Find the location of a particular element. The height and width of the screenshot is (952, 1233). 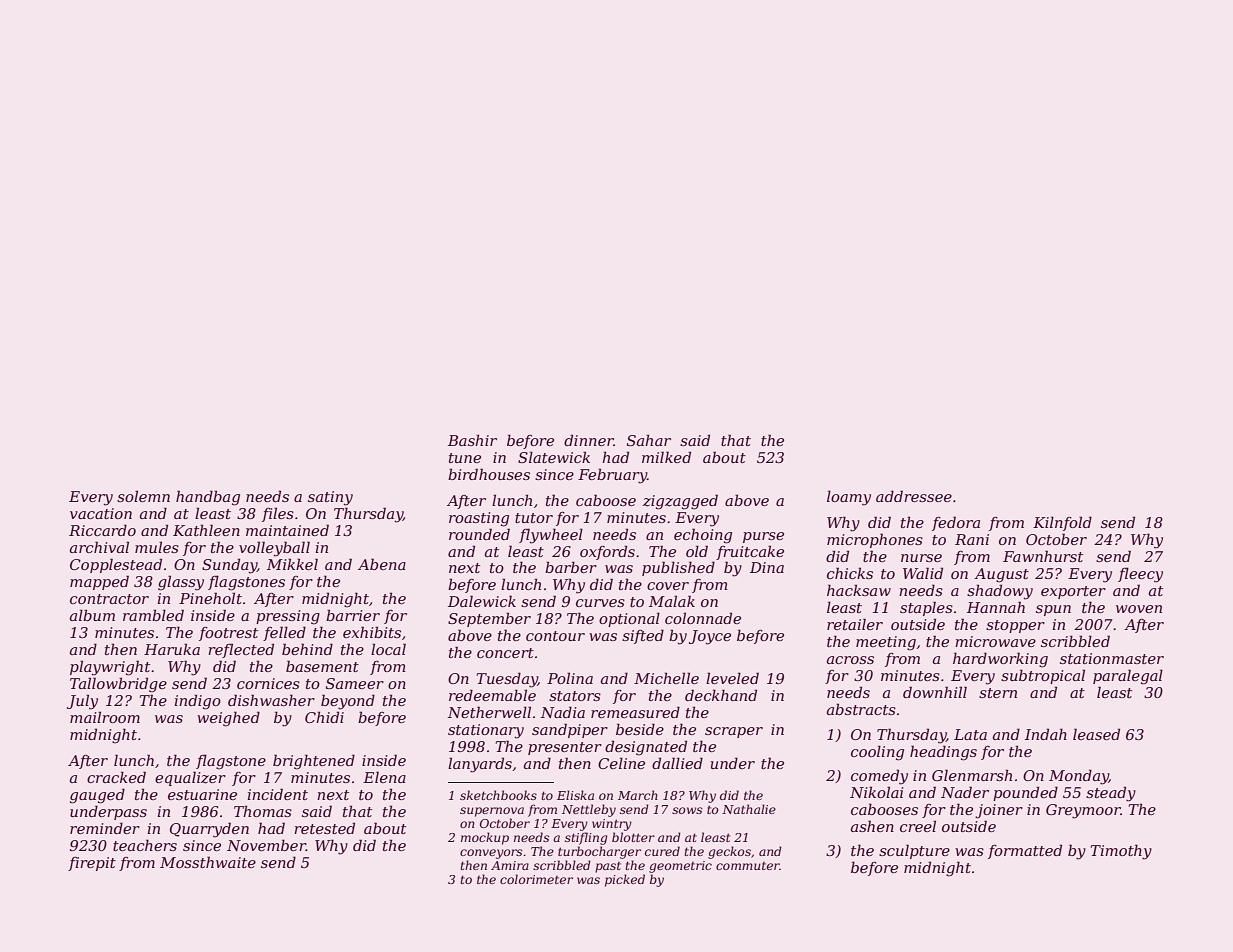

Sahar is located at coordinates (649, 440).
